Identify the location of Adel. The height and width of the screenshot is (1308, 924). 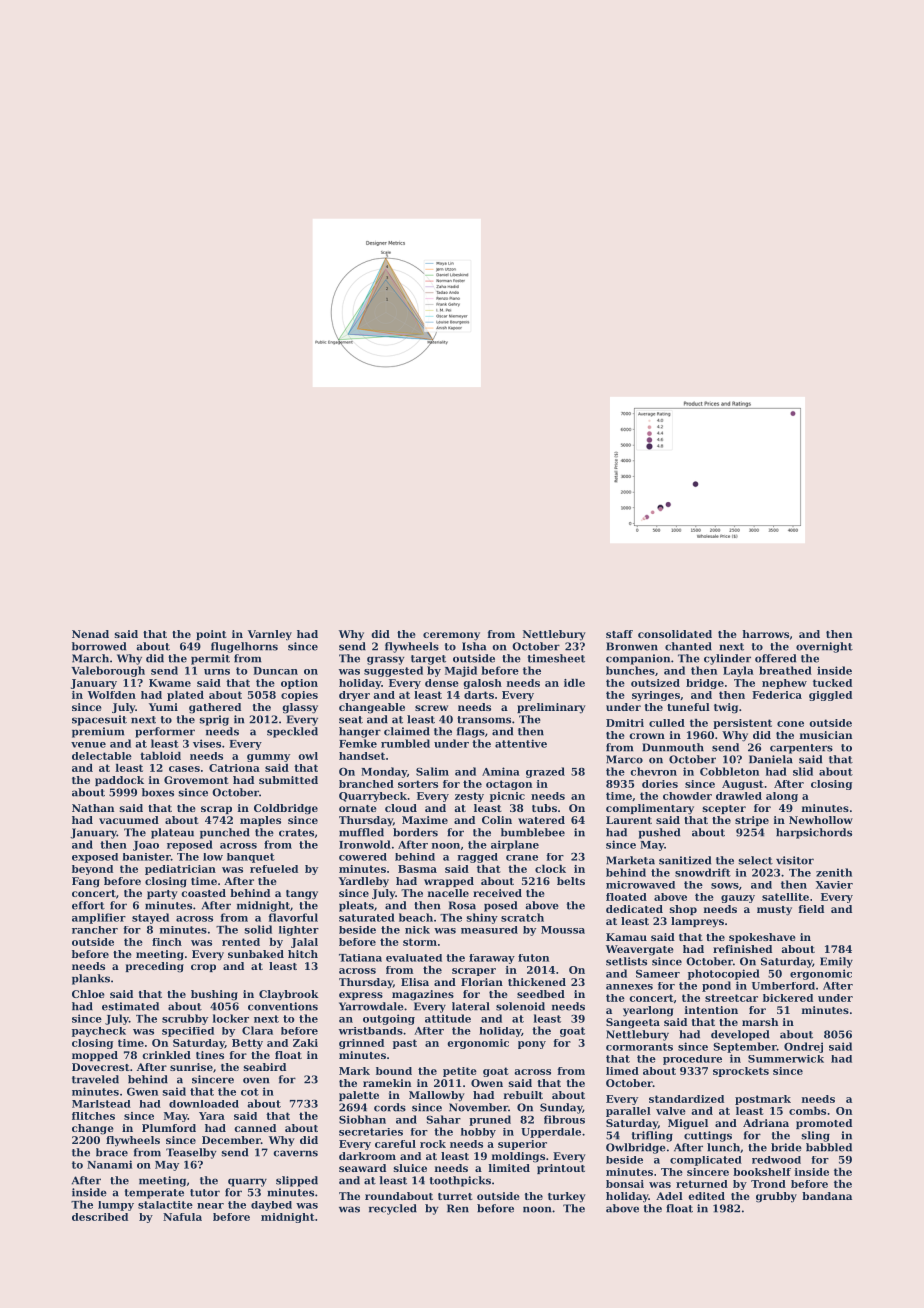
(669, 1196).
